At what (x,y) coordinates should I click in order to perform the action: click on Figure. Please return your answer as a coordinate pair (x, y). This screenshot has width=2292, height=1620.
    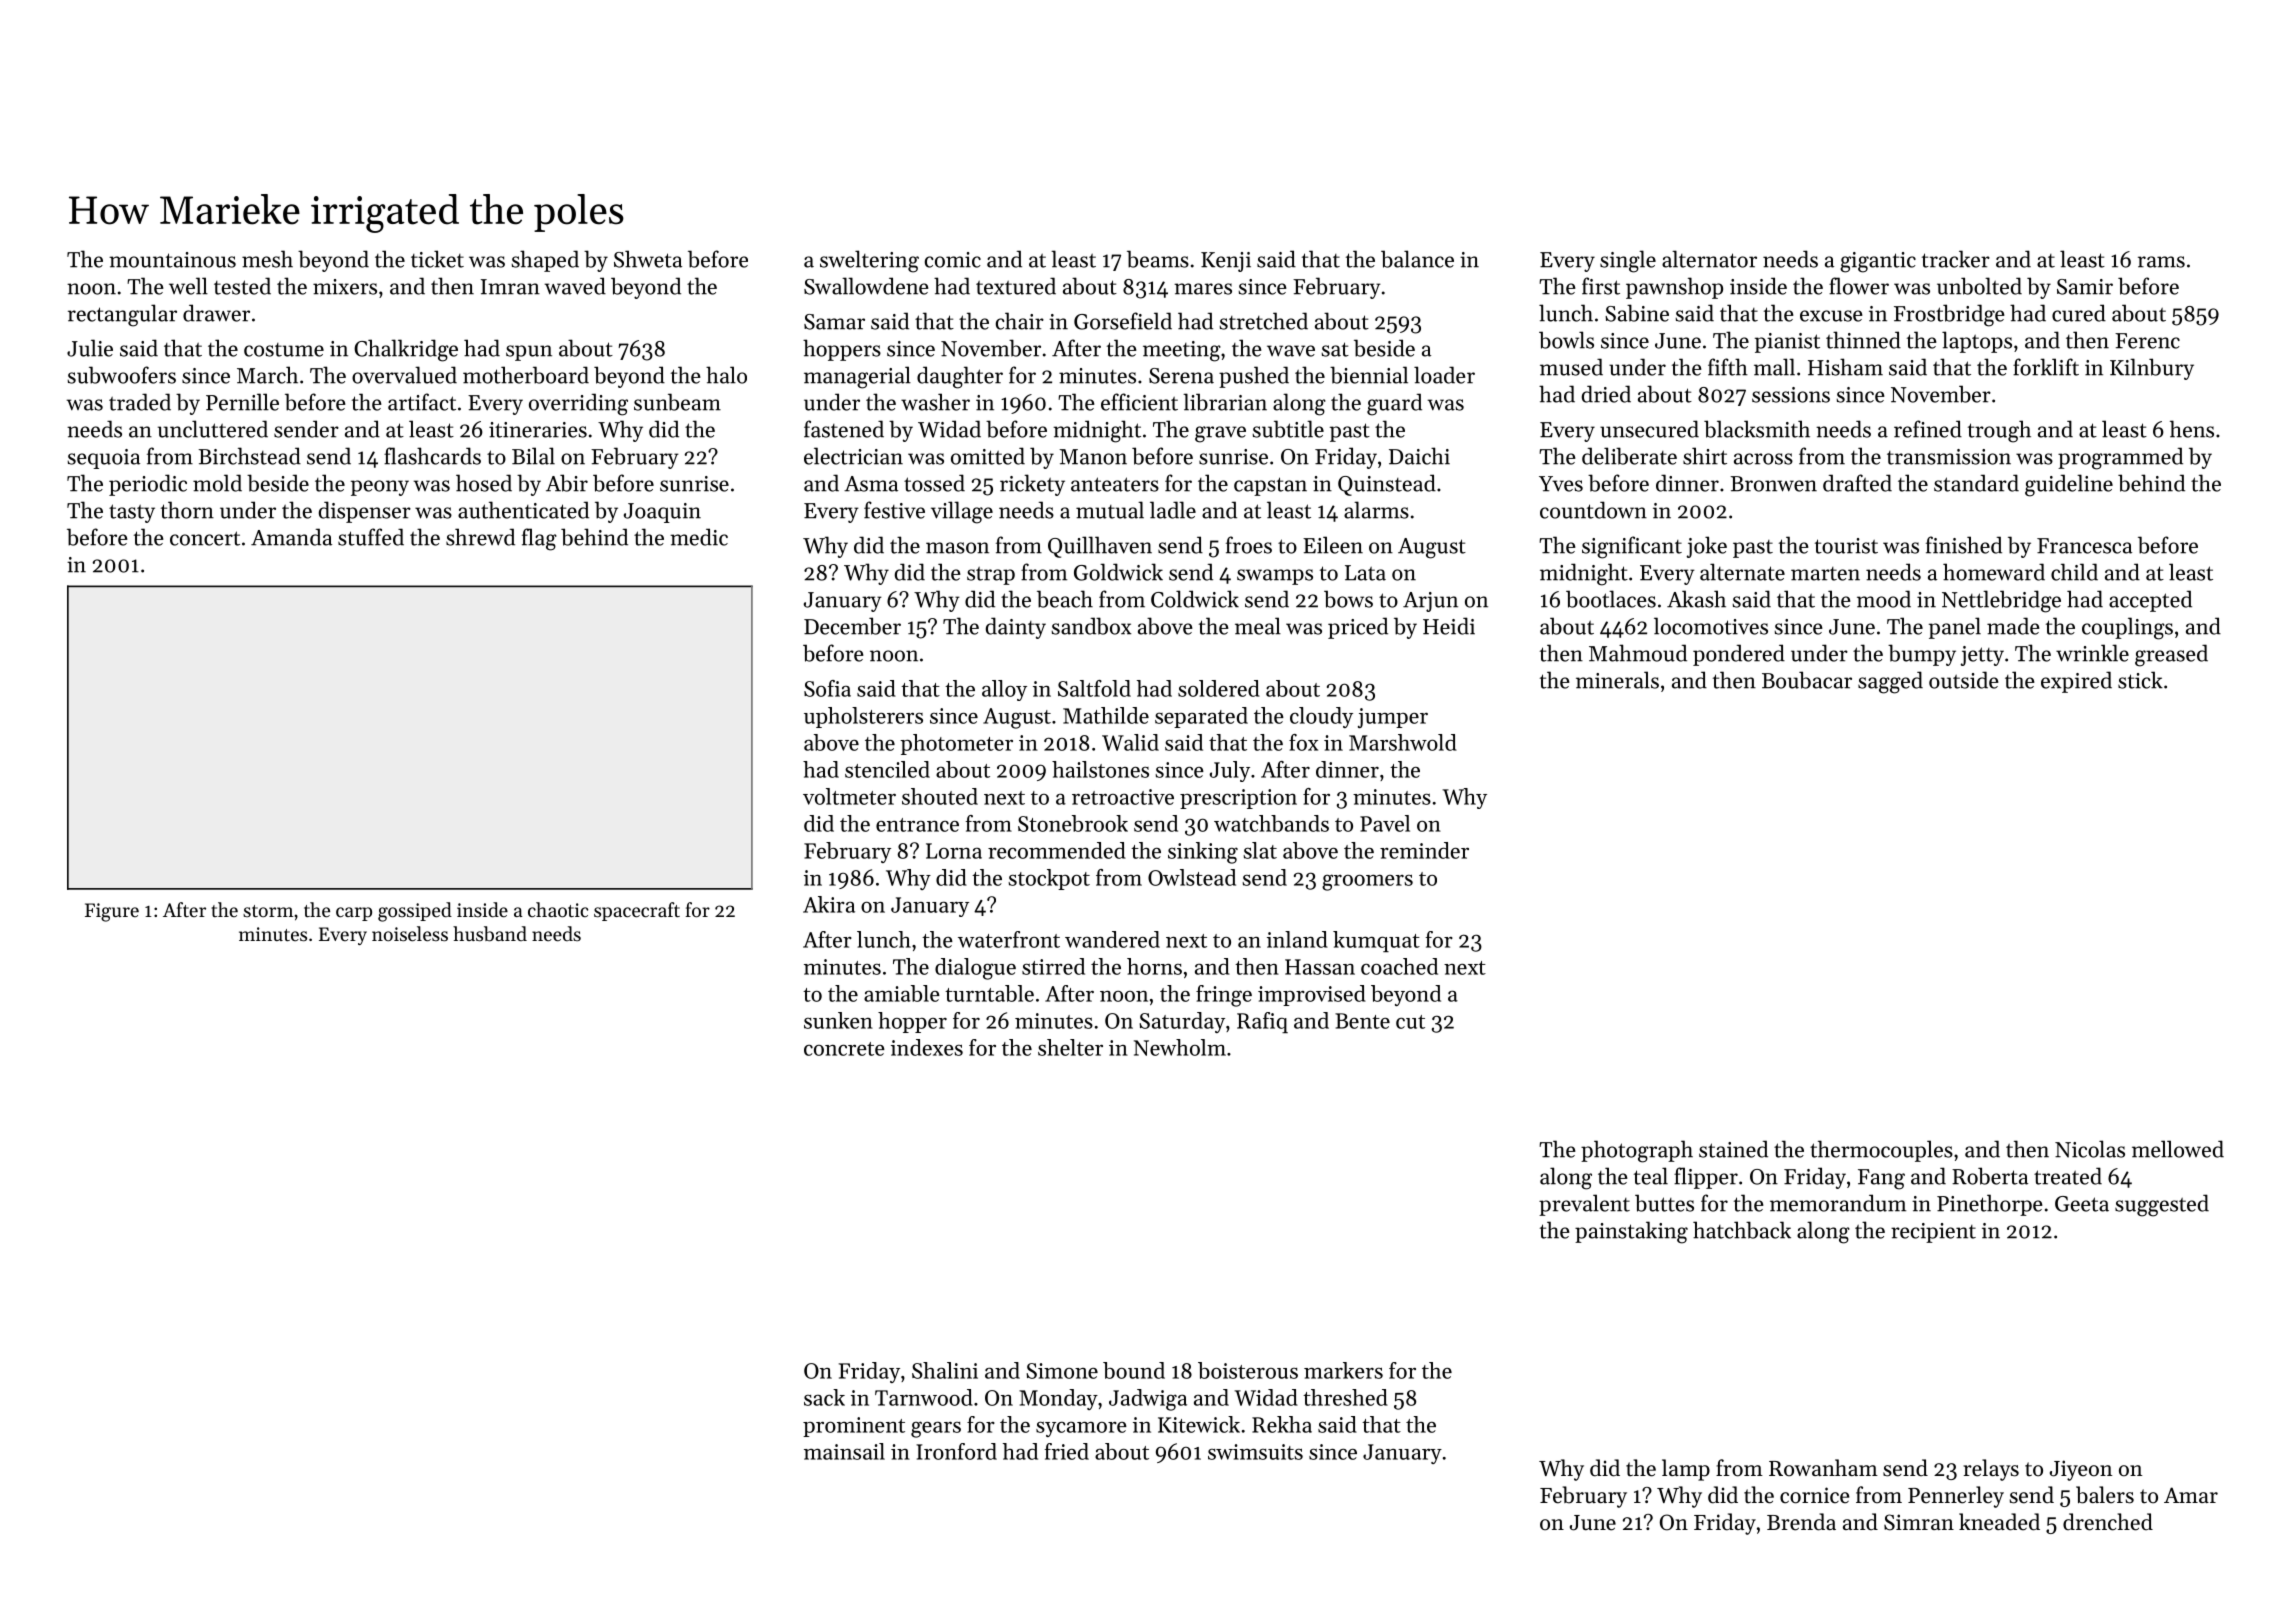
    Looking at the image, I should click on (112, 912).
